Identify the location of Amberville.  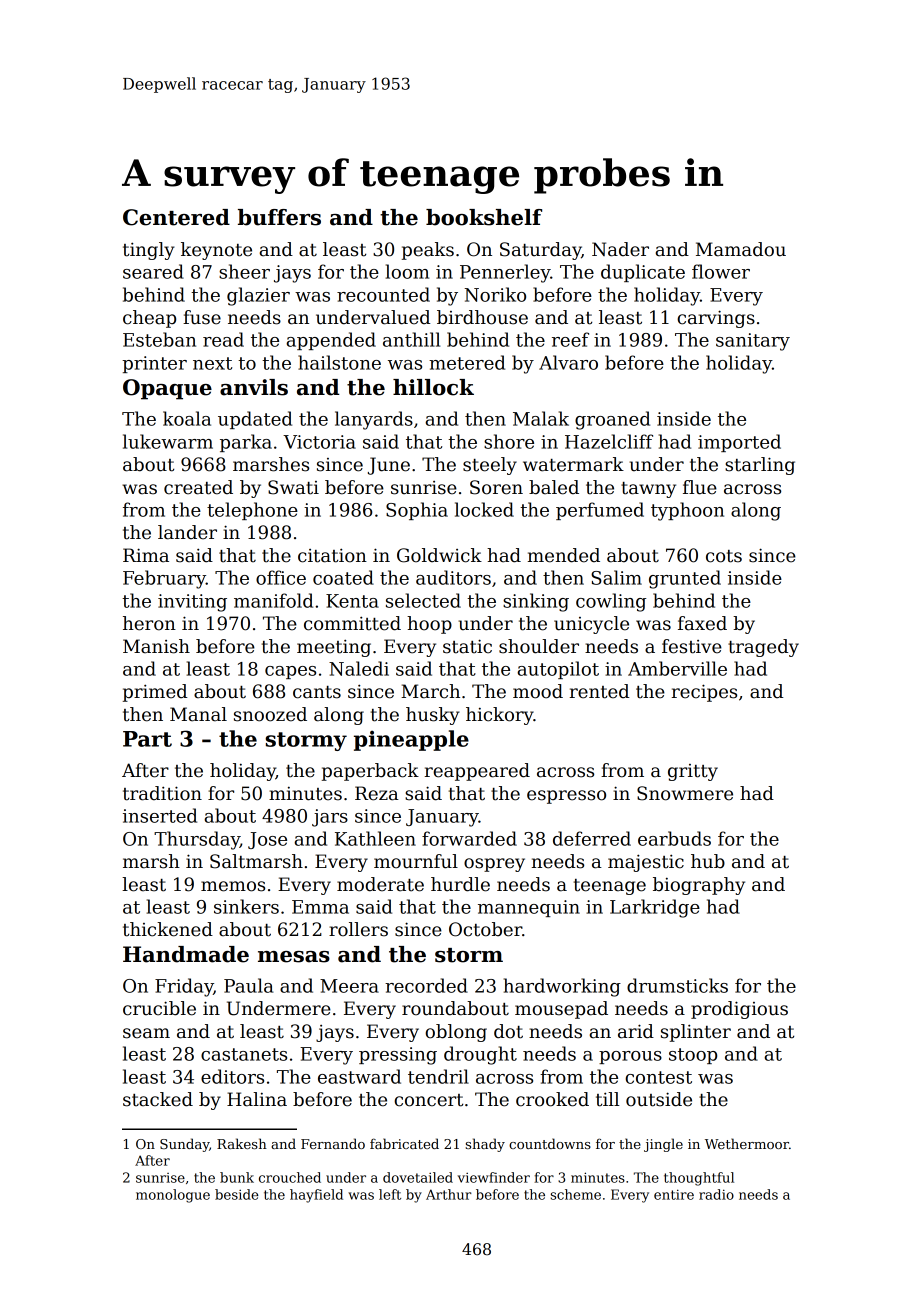
(677, 668).
